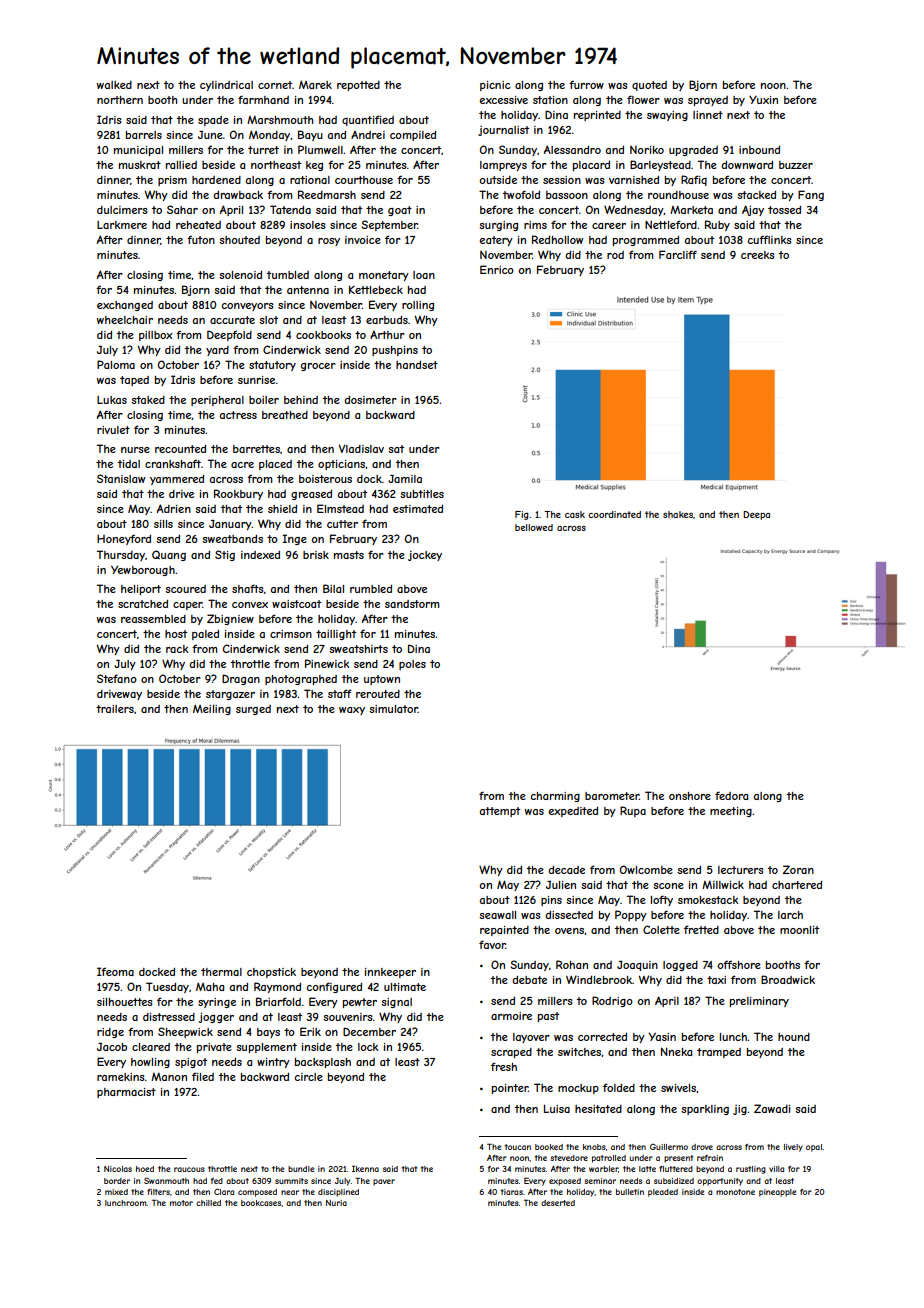 Image resolution: width=924 pixels, height=1308 pixels. Describe the element at coordinates (759, 150) in the screenshot. I see `inbound` at that location.
